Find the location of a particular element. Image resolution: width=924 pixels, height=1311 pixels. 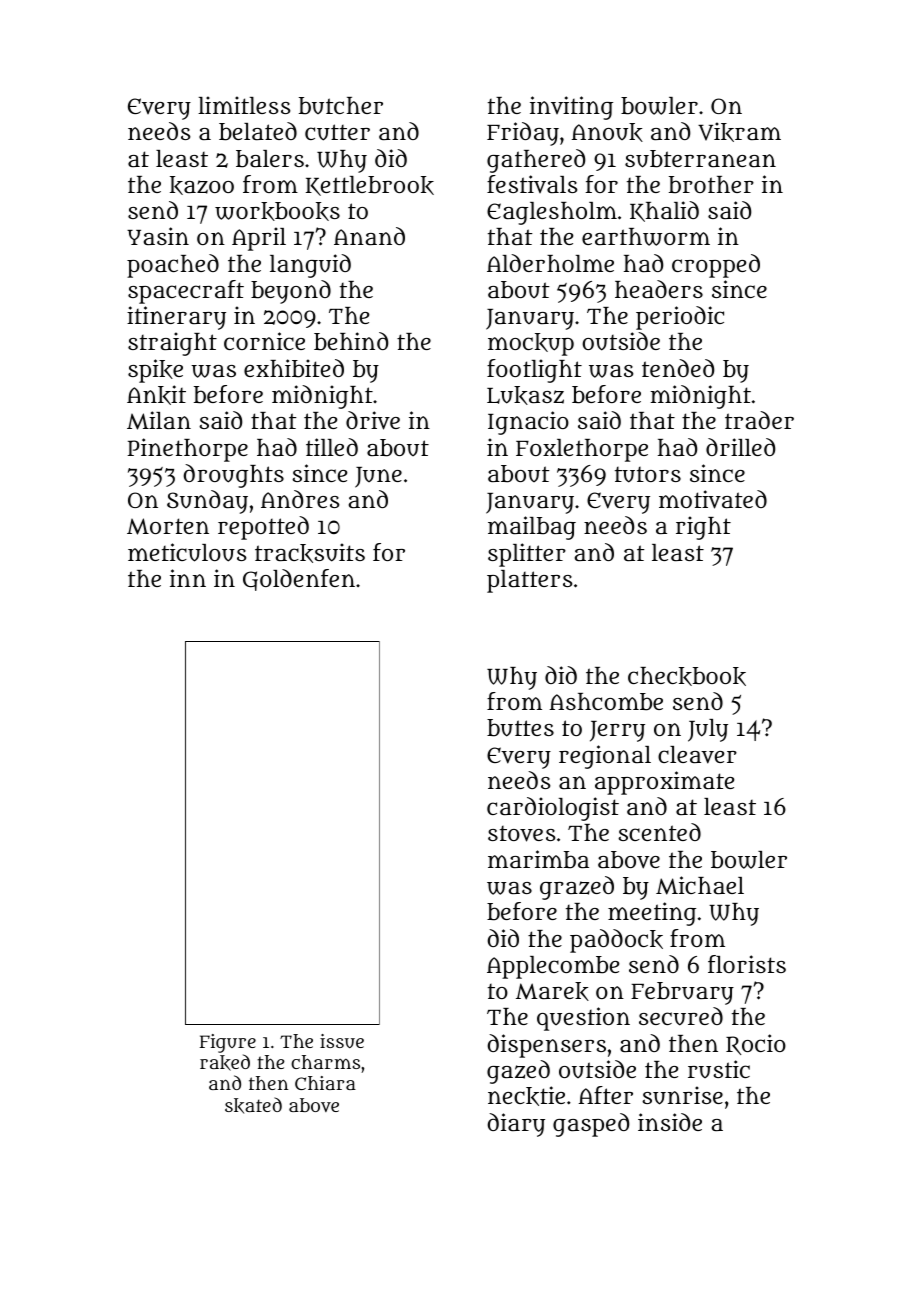

Goldenfen is located at coordinates (299, 580).
